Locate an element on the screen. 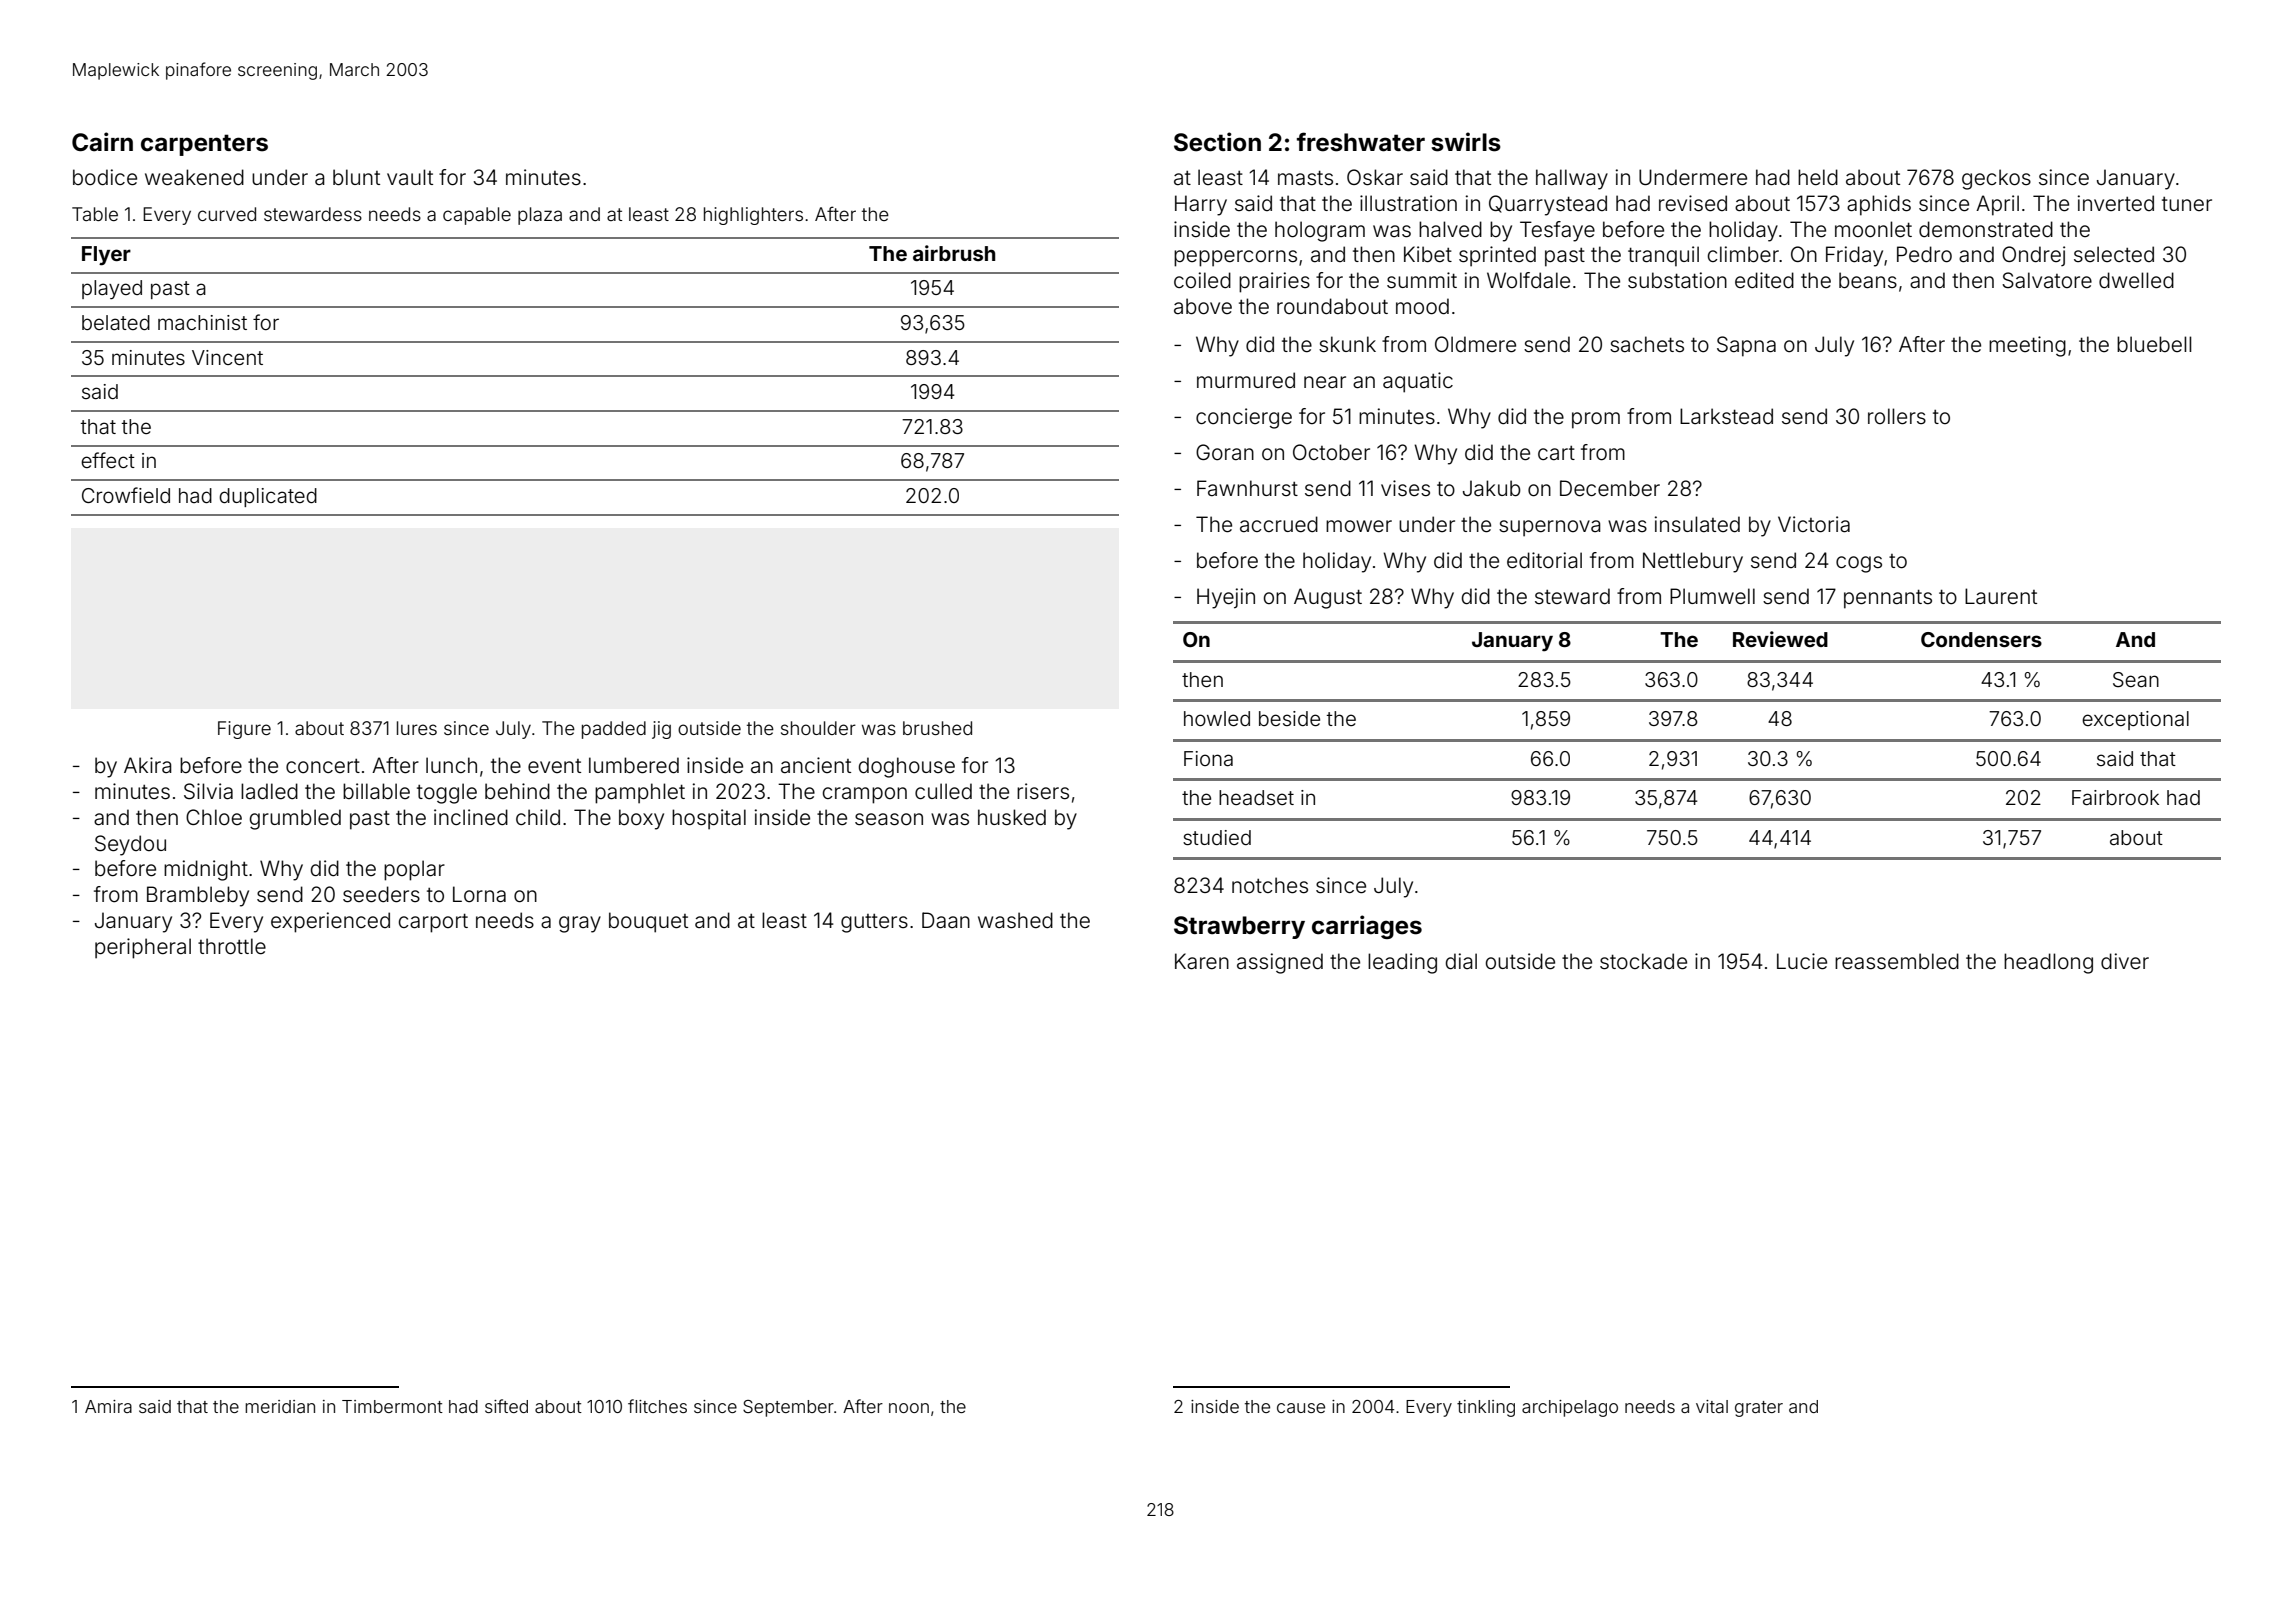 Image resolution: width=2292 pixels, height=1620 pixels. Timbermont is located at coordinates (392, 1406).
